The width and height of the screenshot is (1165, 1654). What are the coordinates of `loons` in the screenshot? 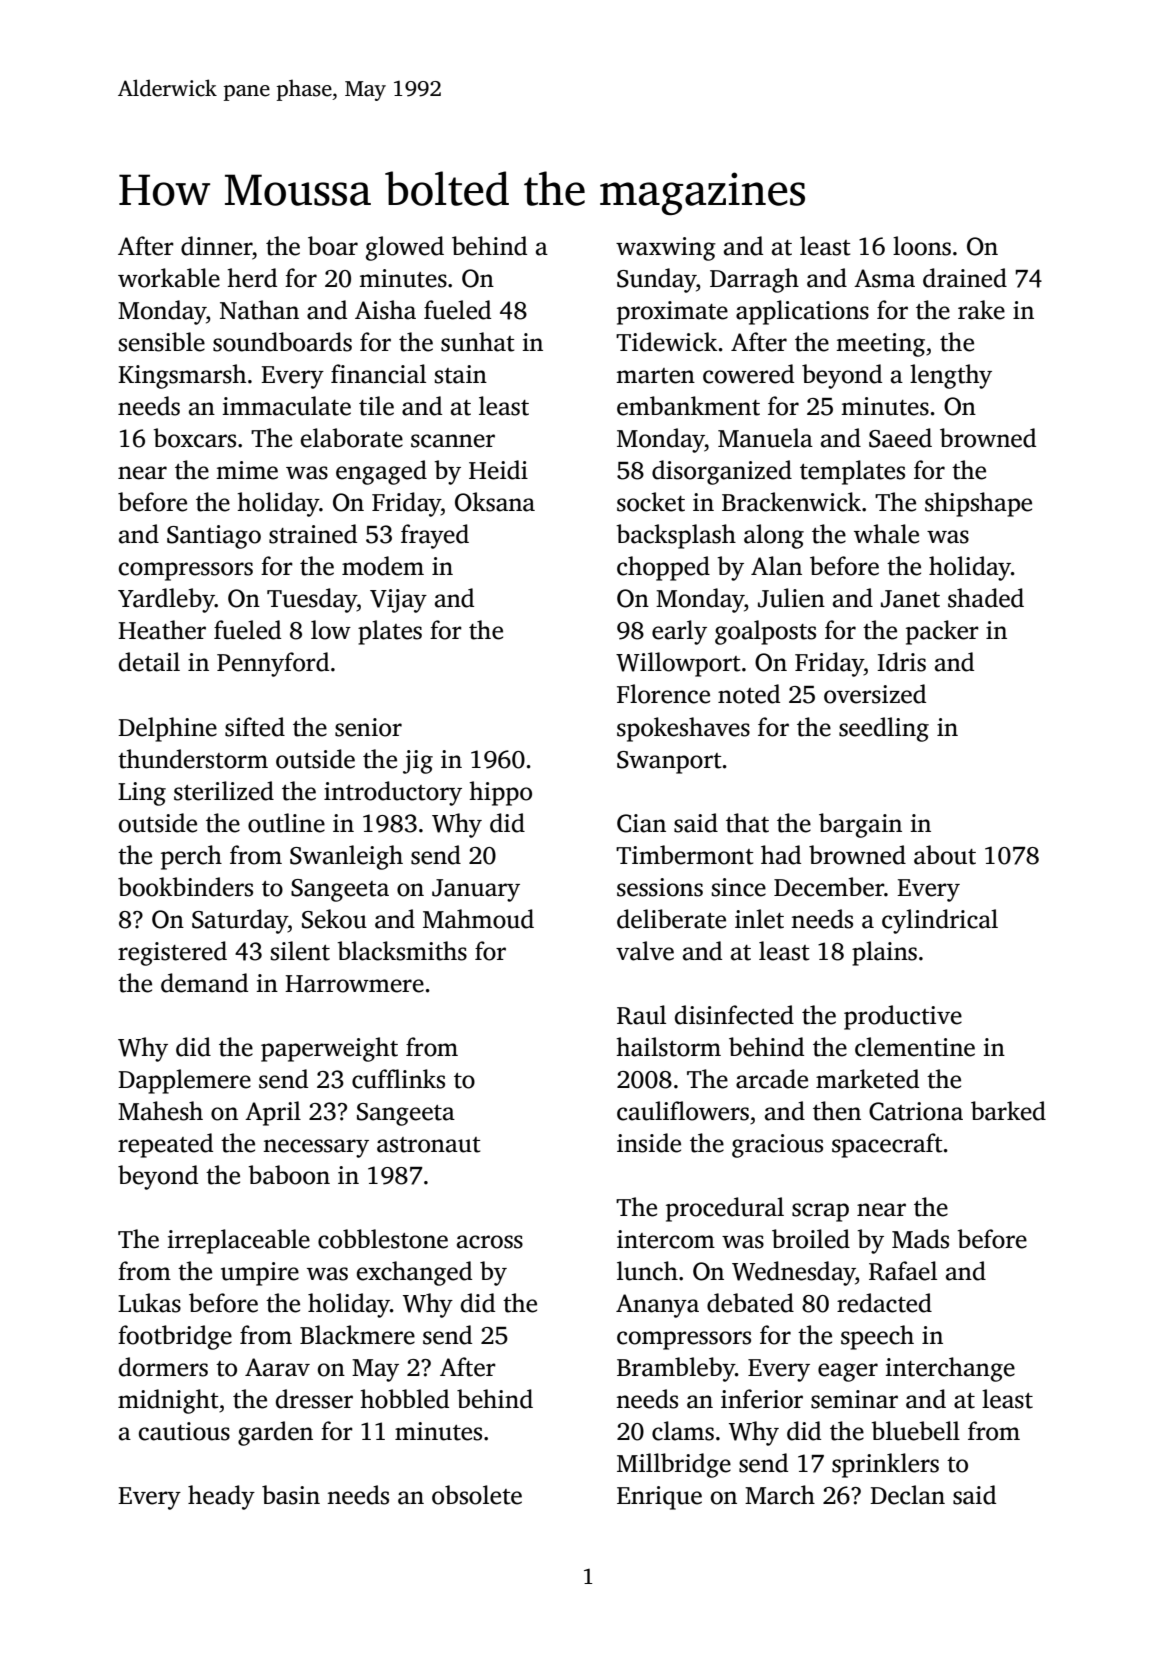 It's located at (922, 246).
